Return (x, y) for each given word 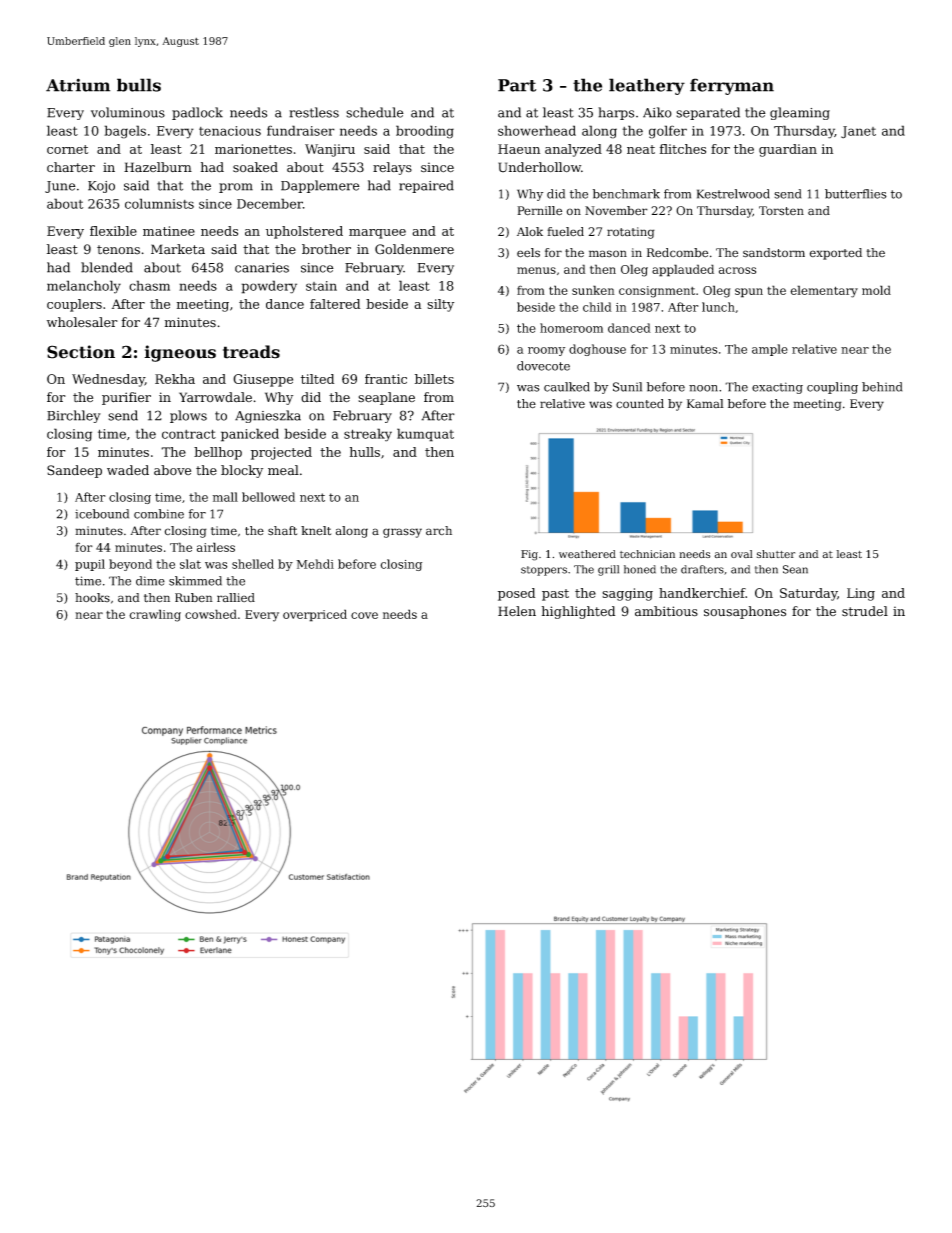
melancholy (84, 287)
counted (640, 404)
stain (321, 286)
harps (616, 113)
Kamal (705, 404)
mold (876, 290)
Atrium (78, 85)
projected (281, 453)
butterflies (856, 194)
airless (216, 547)
